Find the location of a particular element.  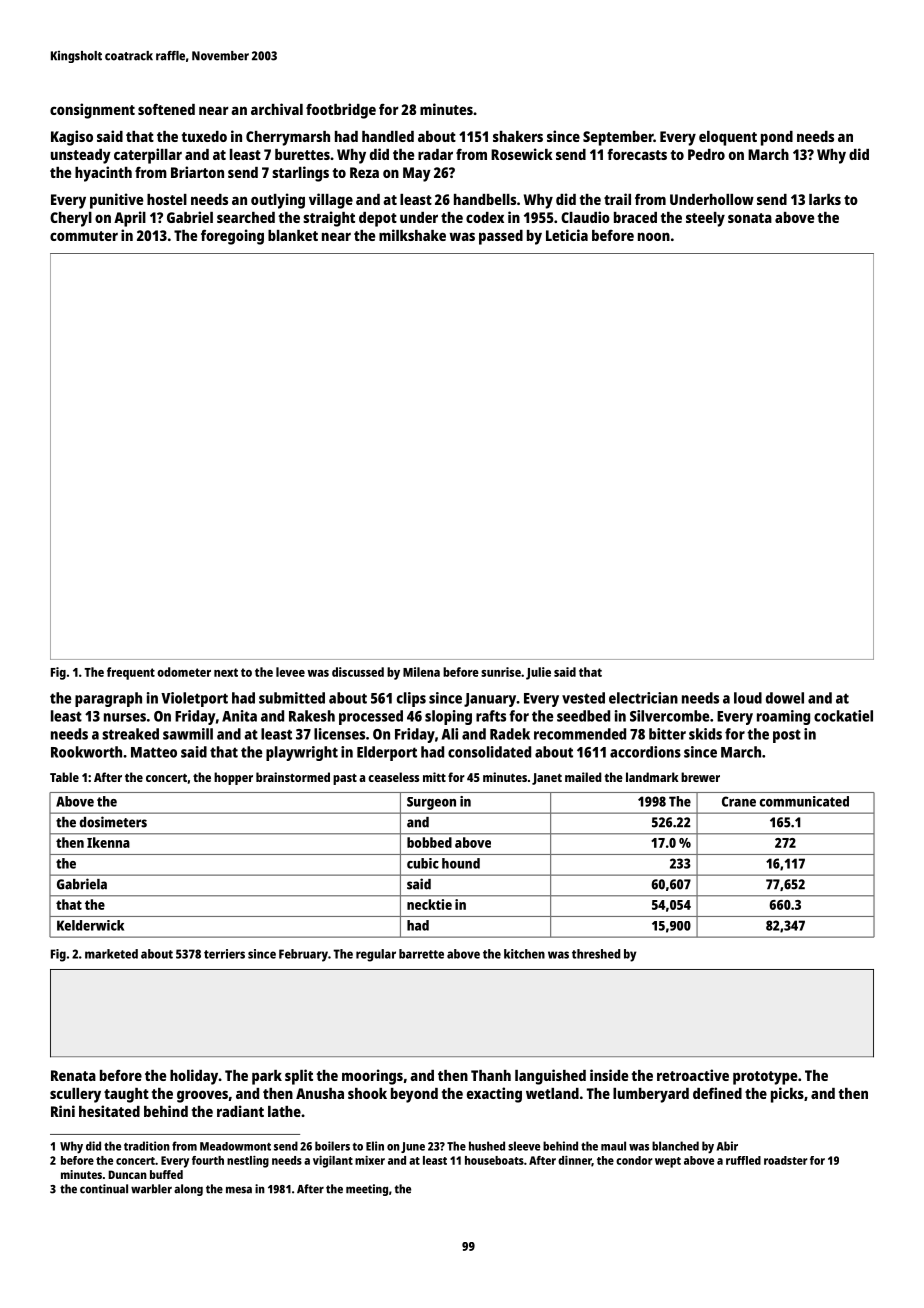

holiday is located at coordinates (194, 1077).
